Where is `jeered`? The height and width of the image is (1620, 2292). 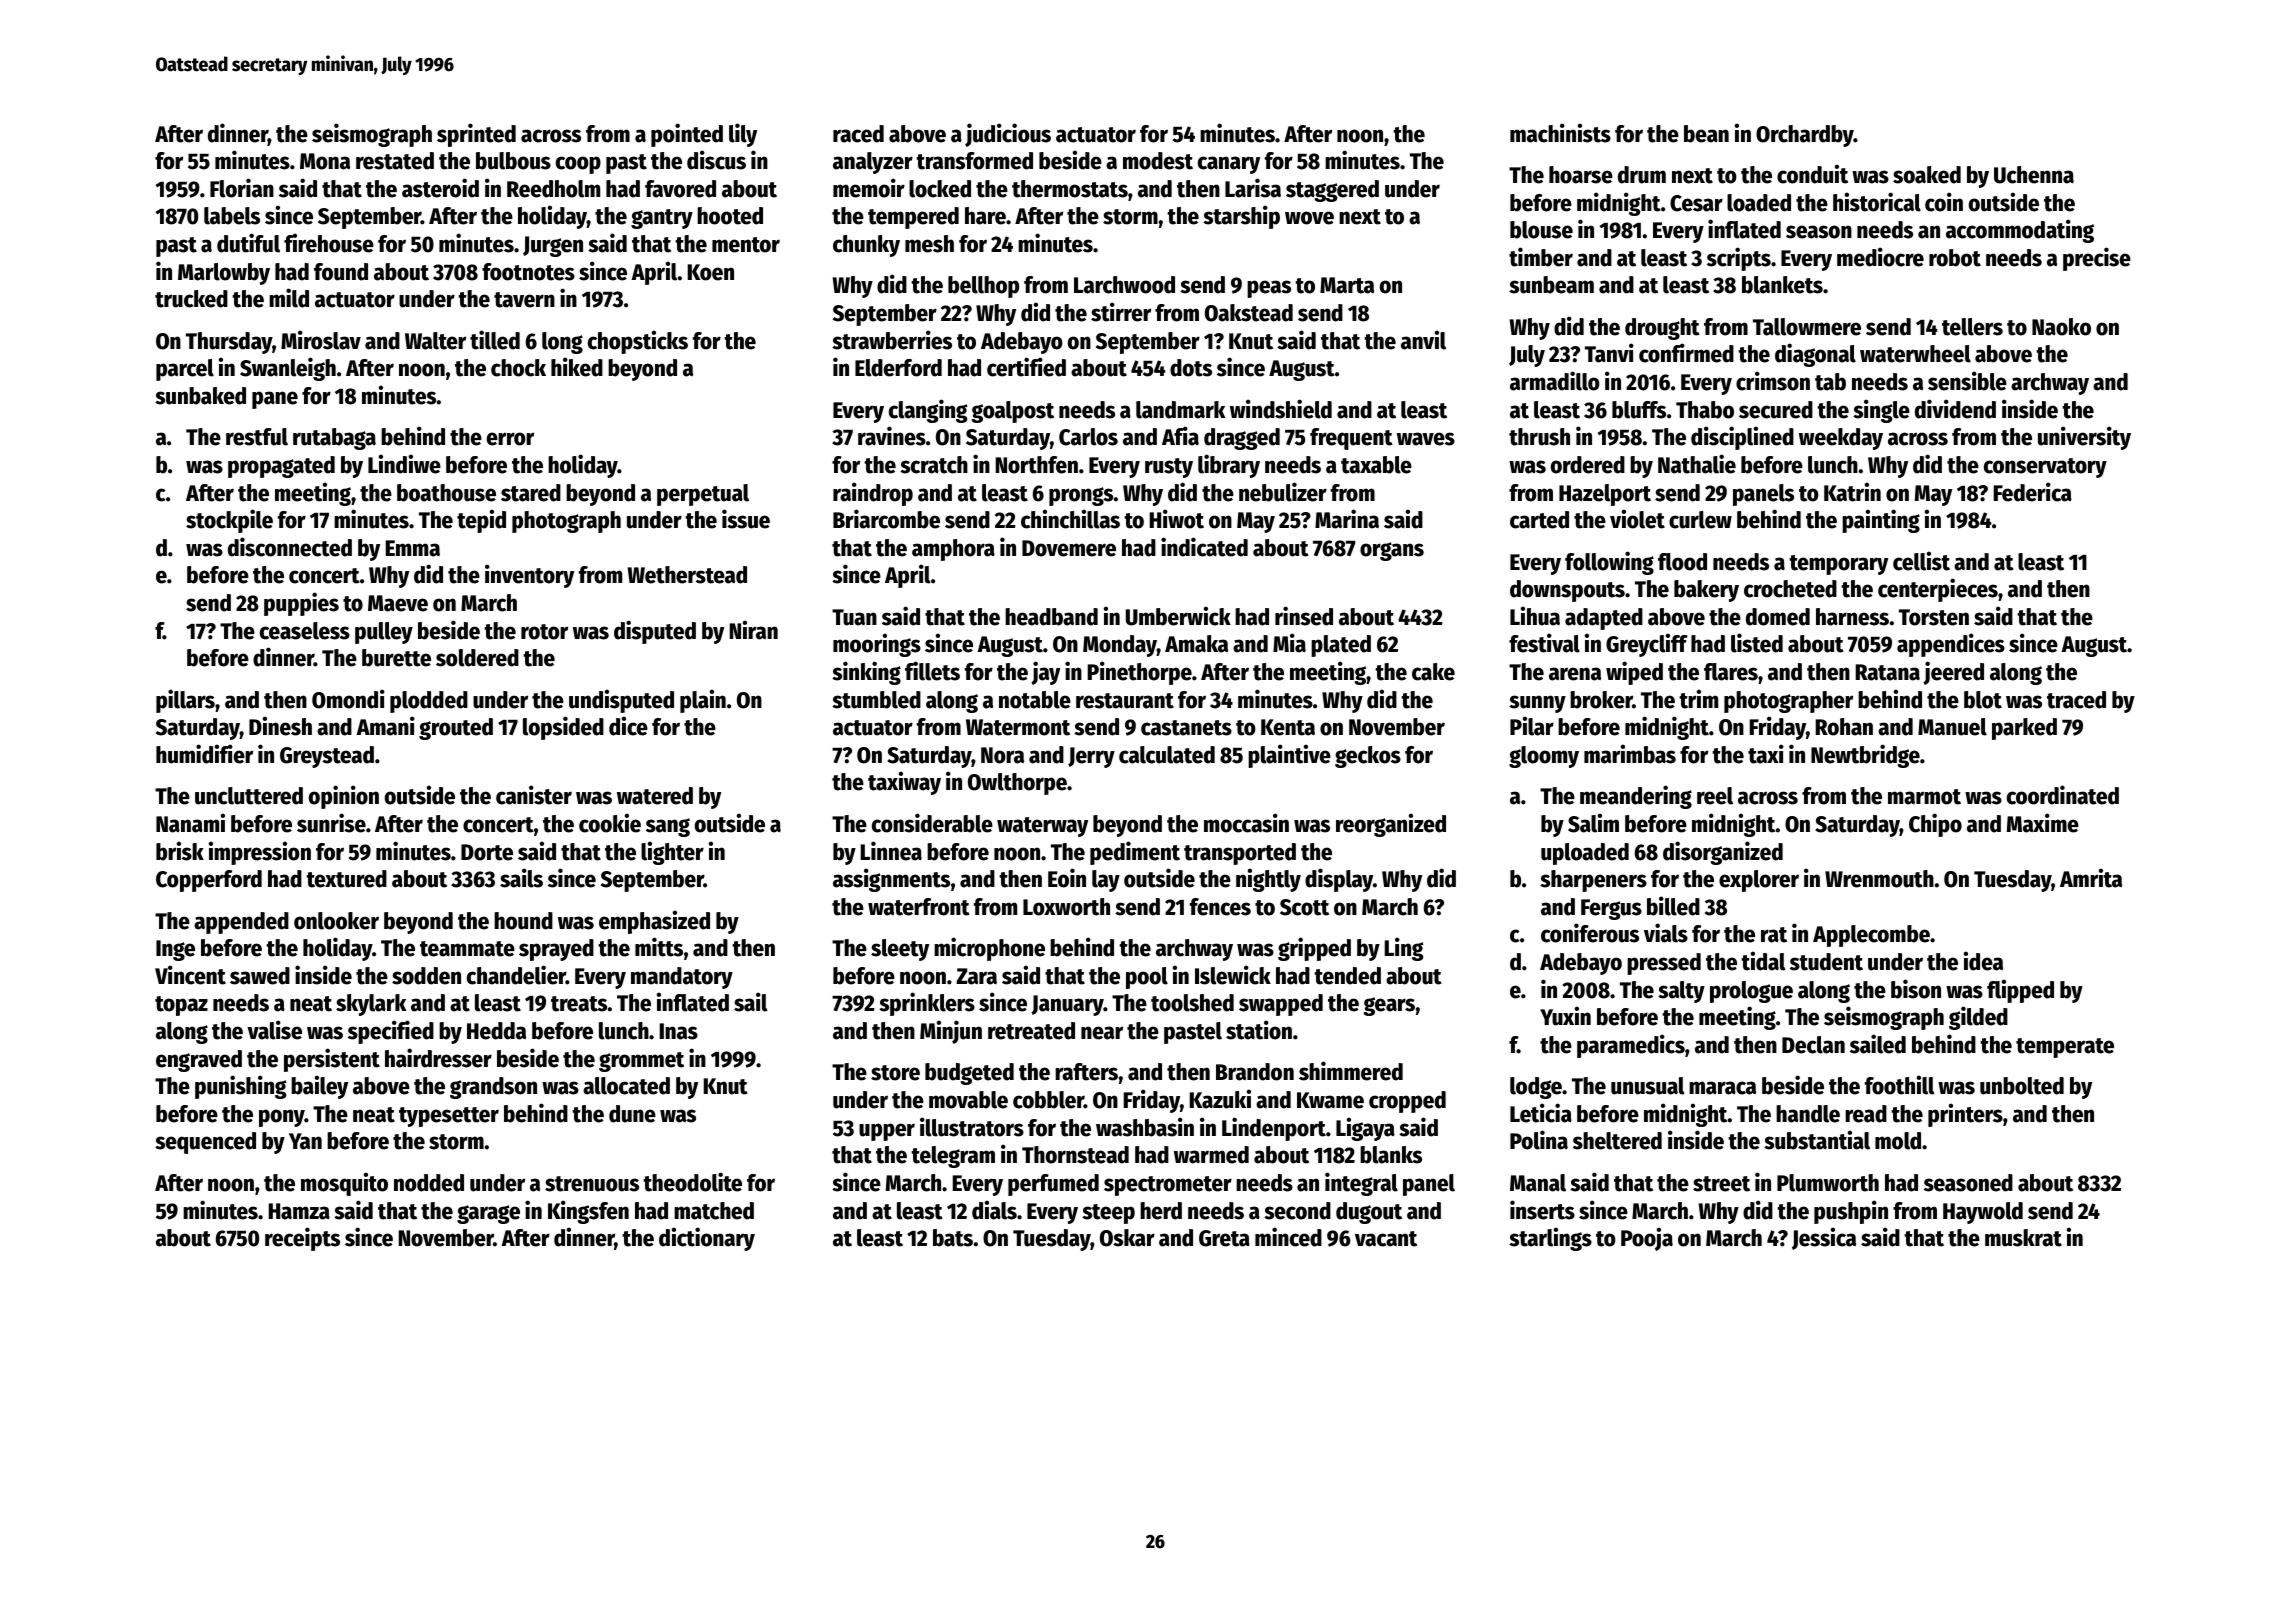 jeered is located at coordinates (1953, 673).
